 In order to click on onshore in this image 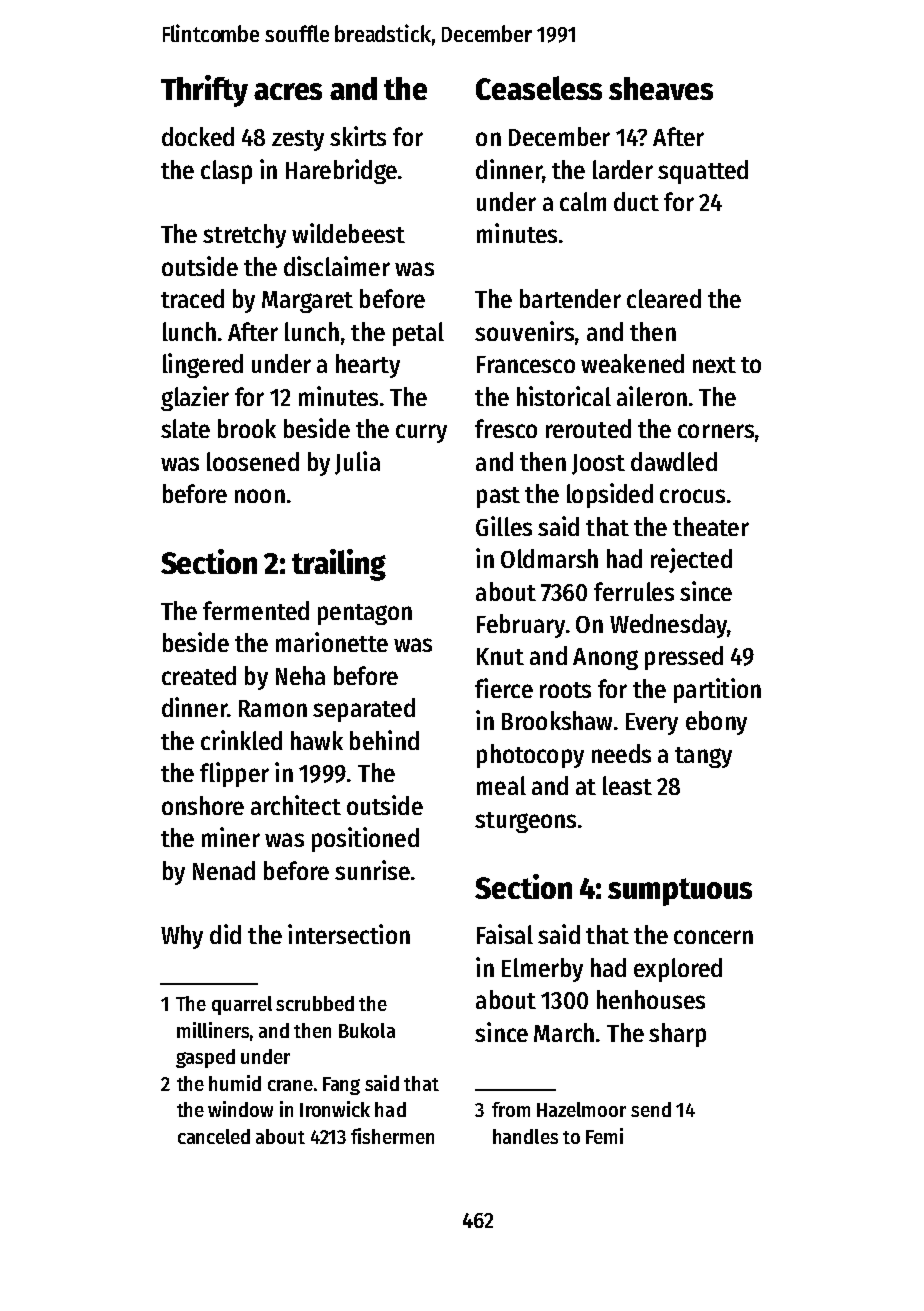, I will do `click(203, 805)`.
